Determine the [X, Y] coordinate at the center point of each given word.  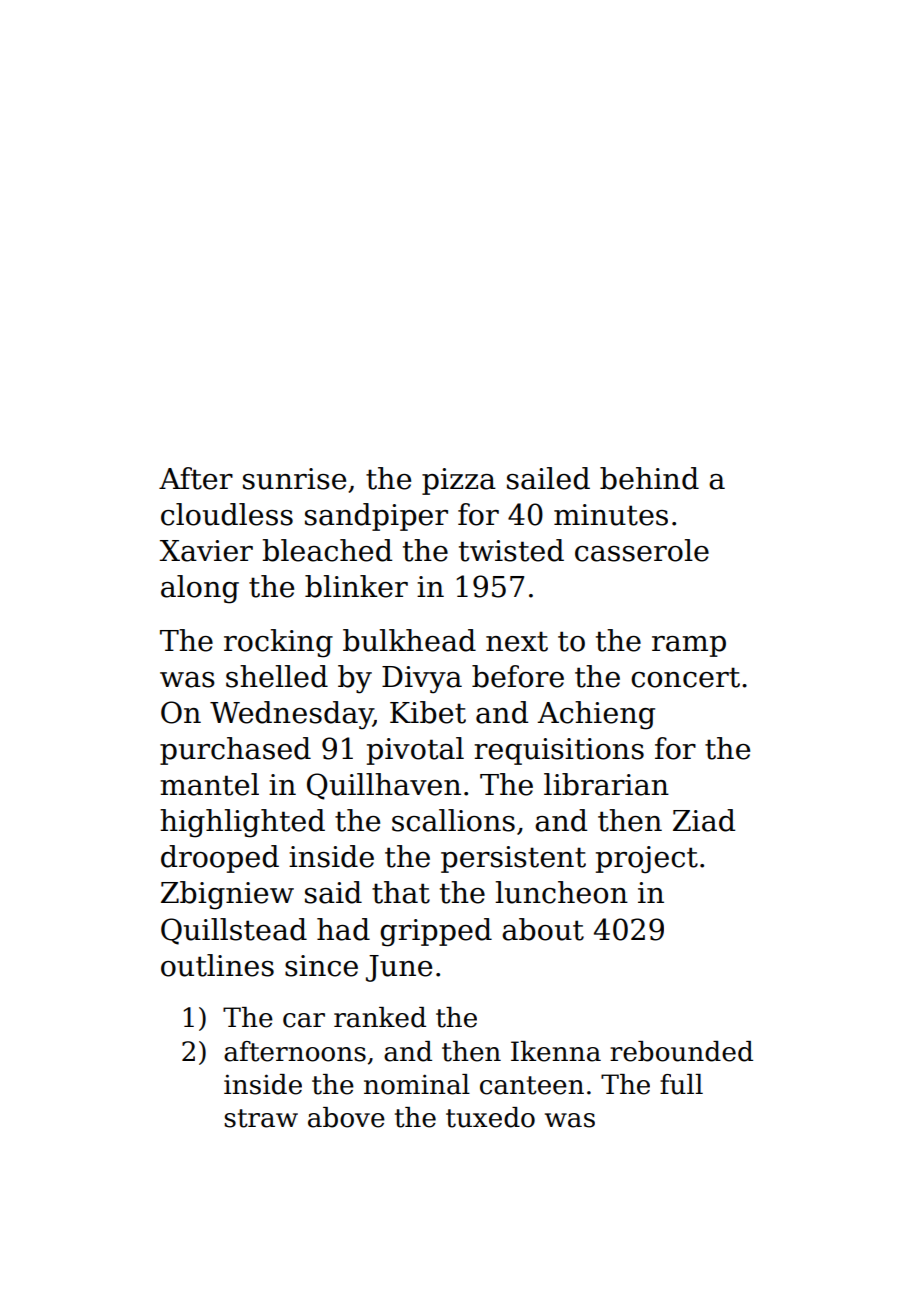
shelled [277, 676]
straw [261, 1118]
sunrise [294, 479]
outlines [217, 965]
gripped [436, 932]
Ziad [704, 820]
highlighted [242, 823]
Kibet [428, 712]
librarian [606, 784]
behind [649, 478]
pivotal [415, 751]
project [647, 860]
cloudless [227, 514]
